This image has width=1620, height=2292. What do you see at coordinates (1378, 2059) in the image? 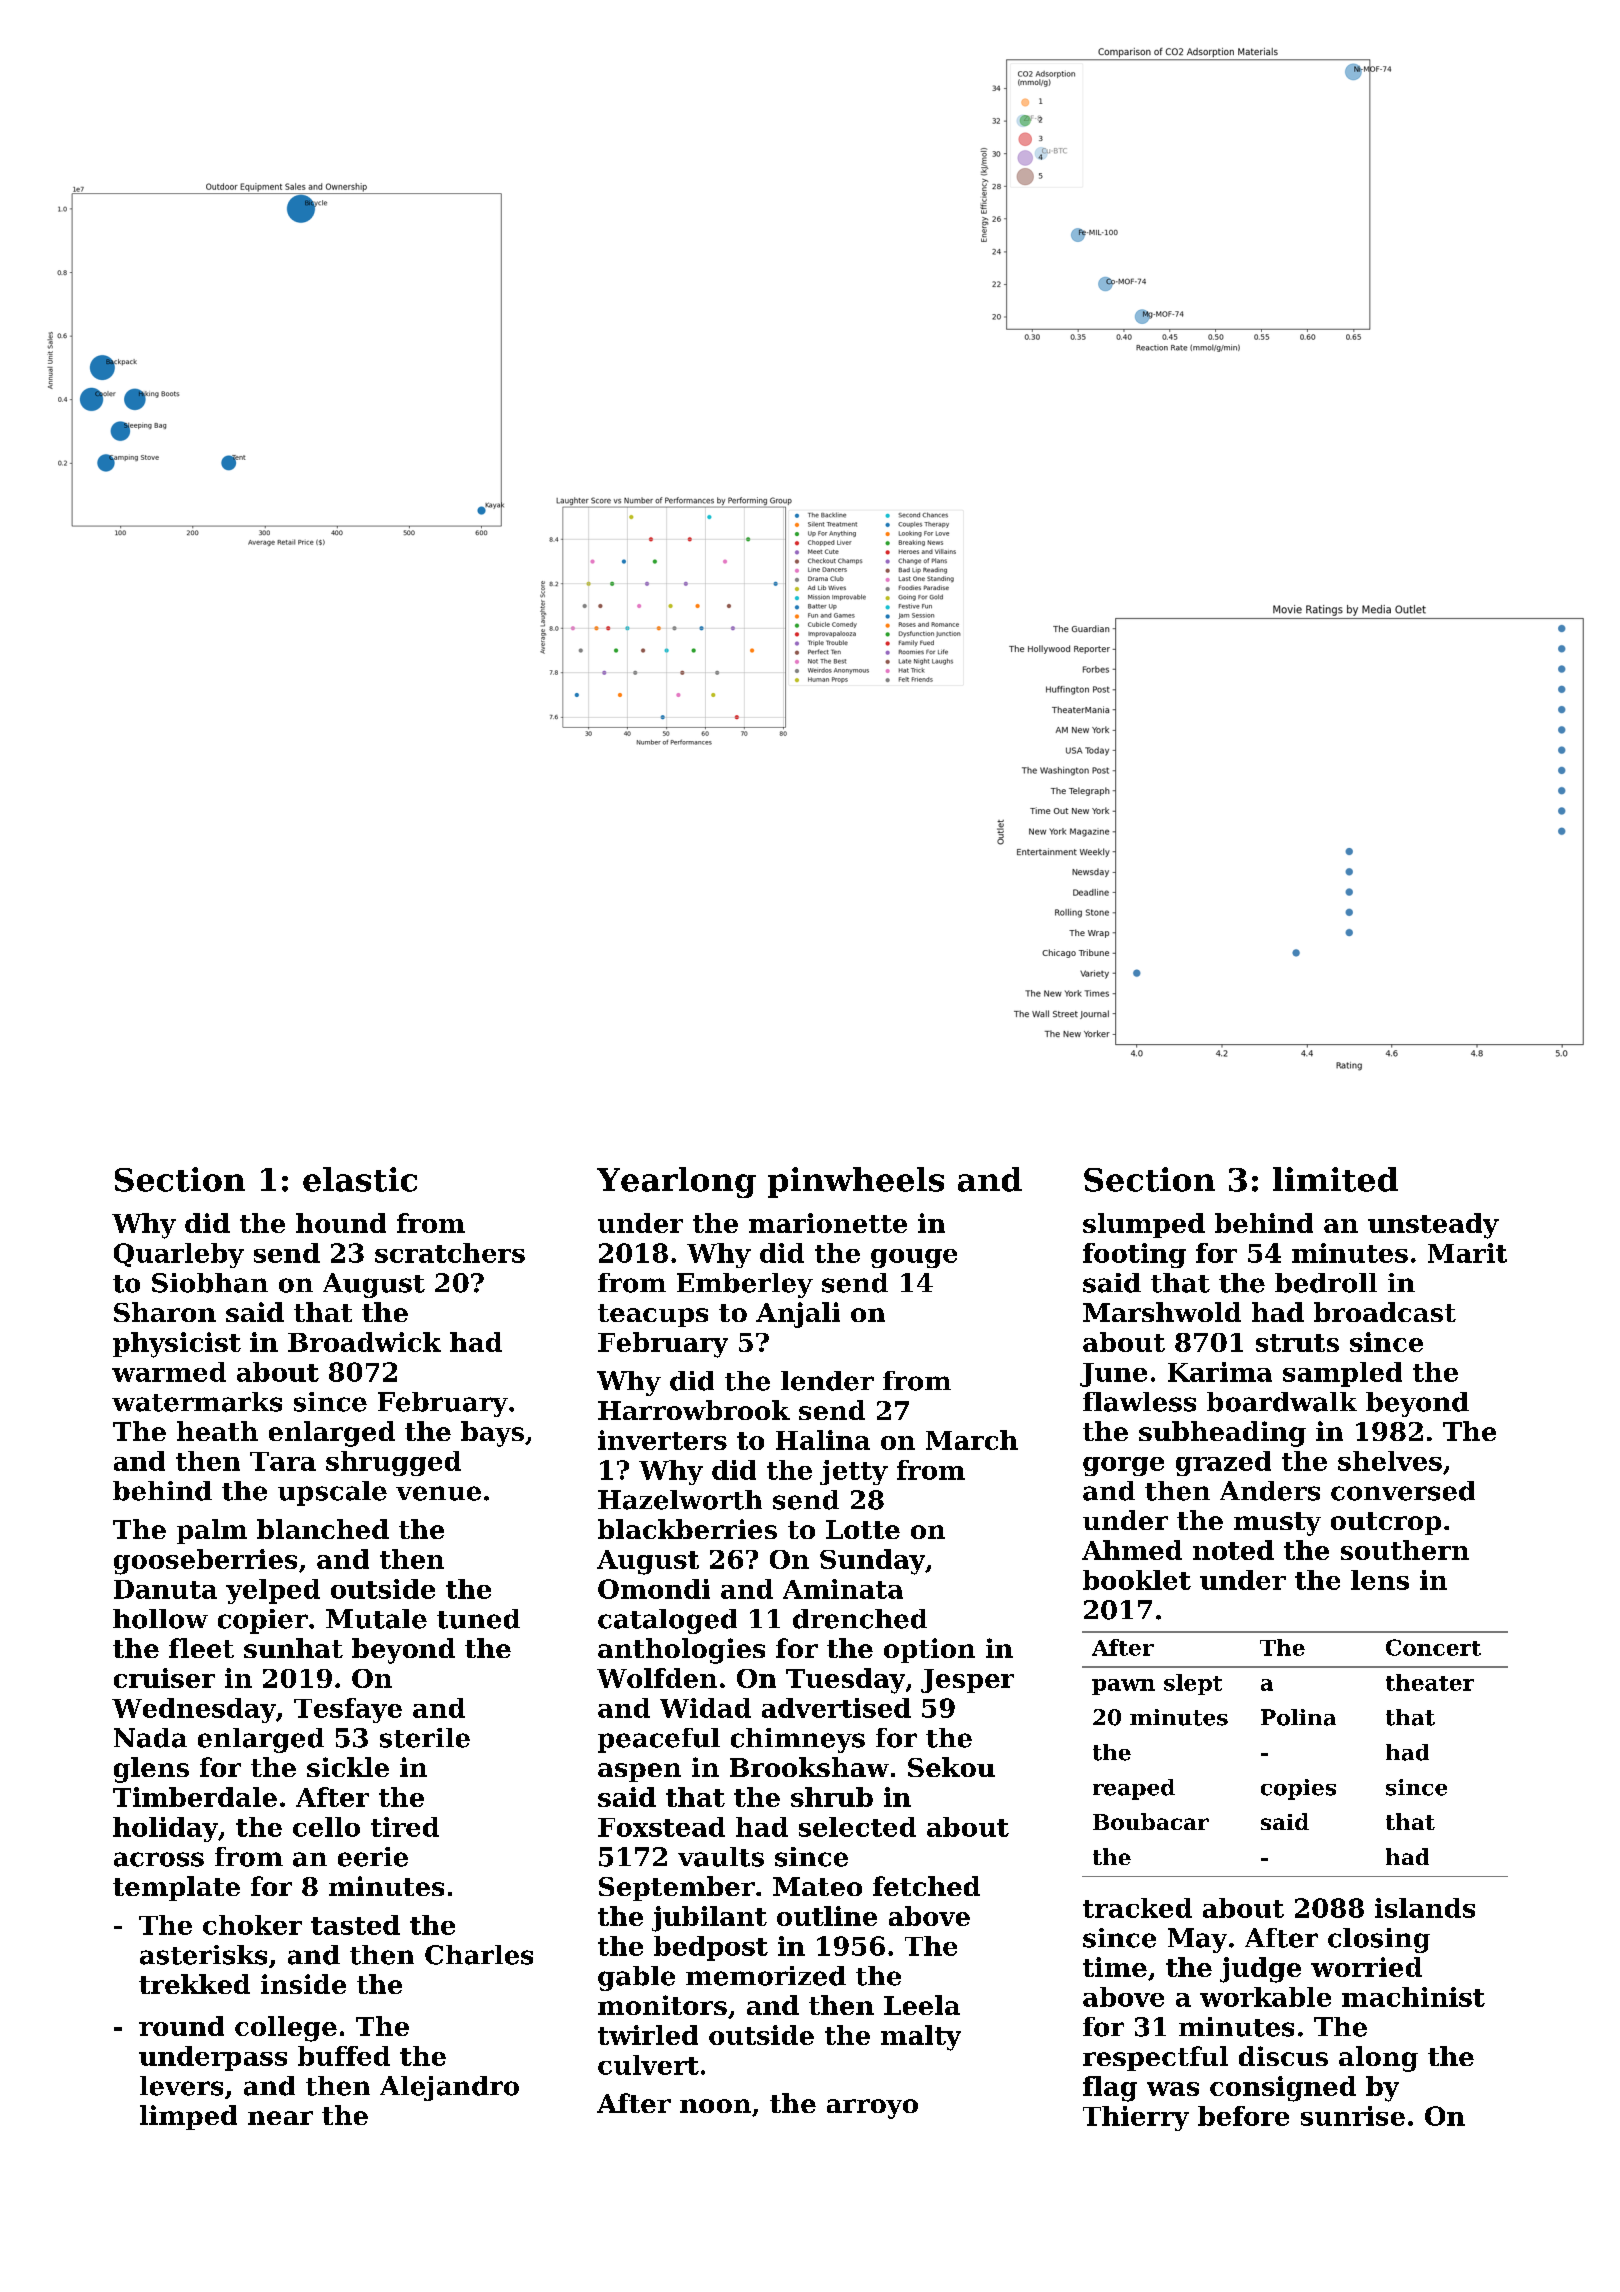
I see `along` at bounding box center [1378, 2059].
